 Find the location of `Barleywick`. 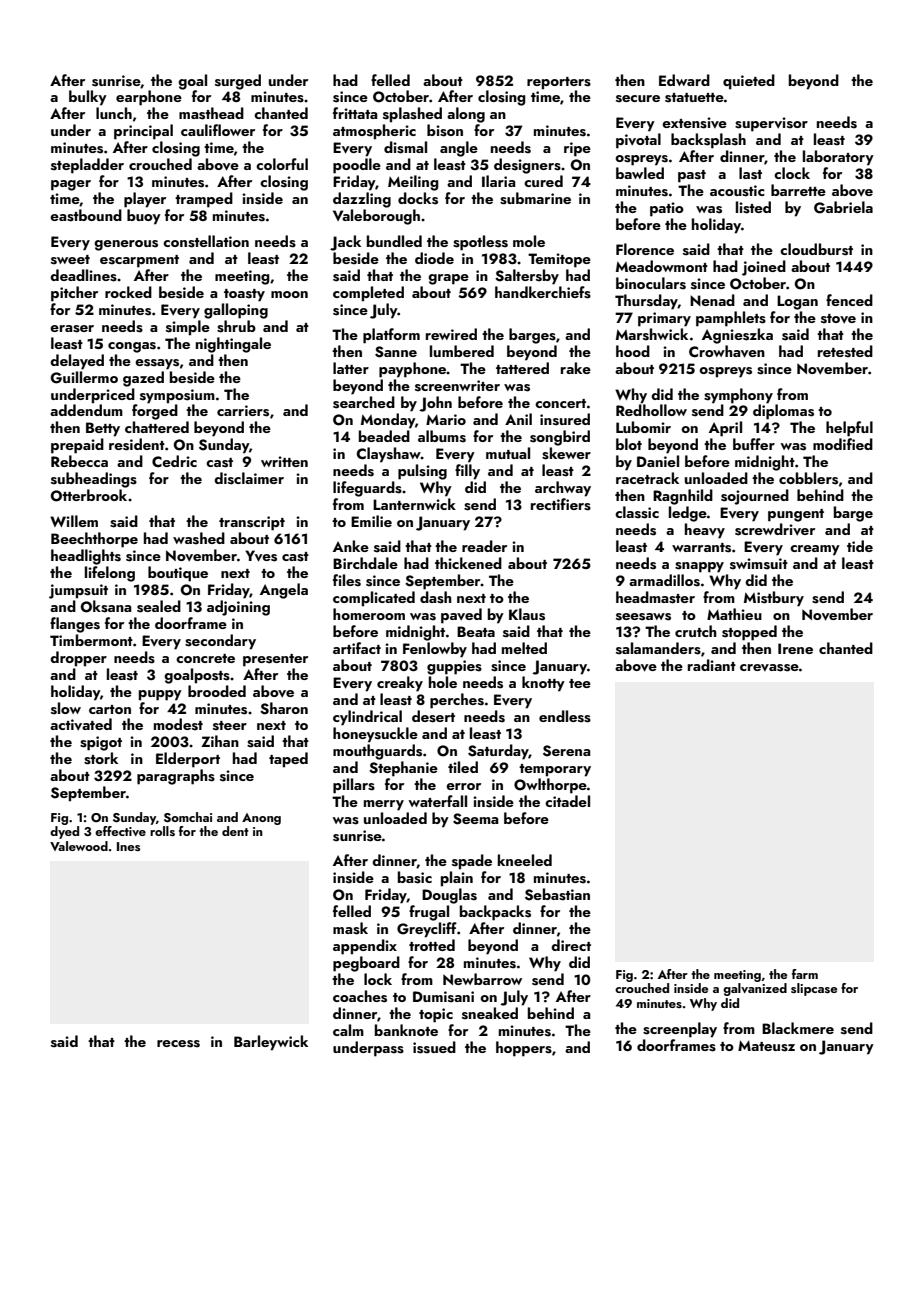

Barleywick is located at coordinates (271, 1043).
